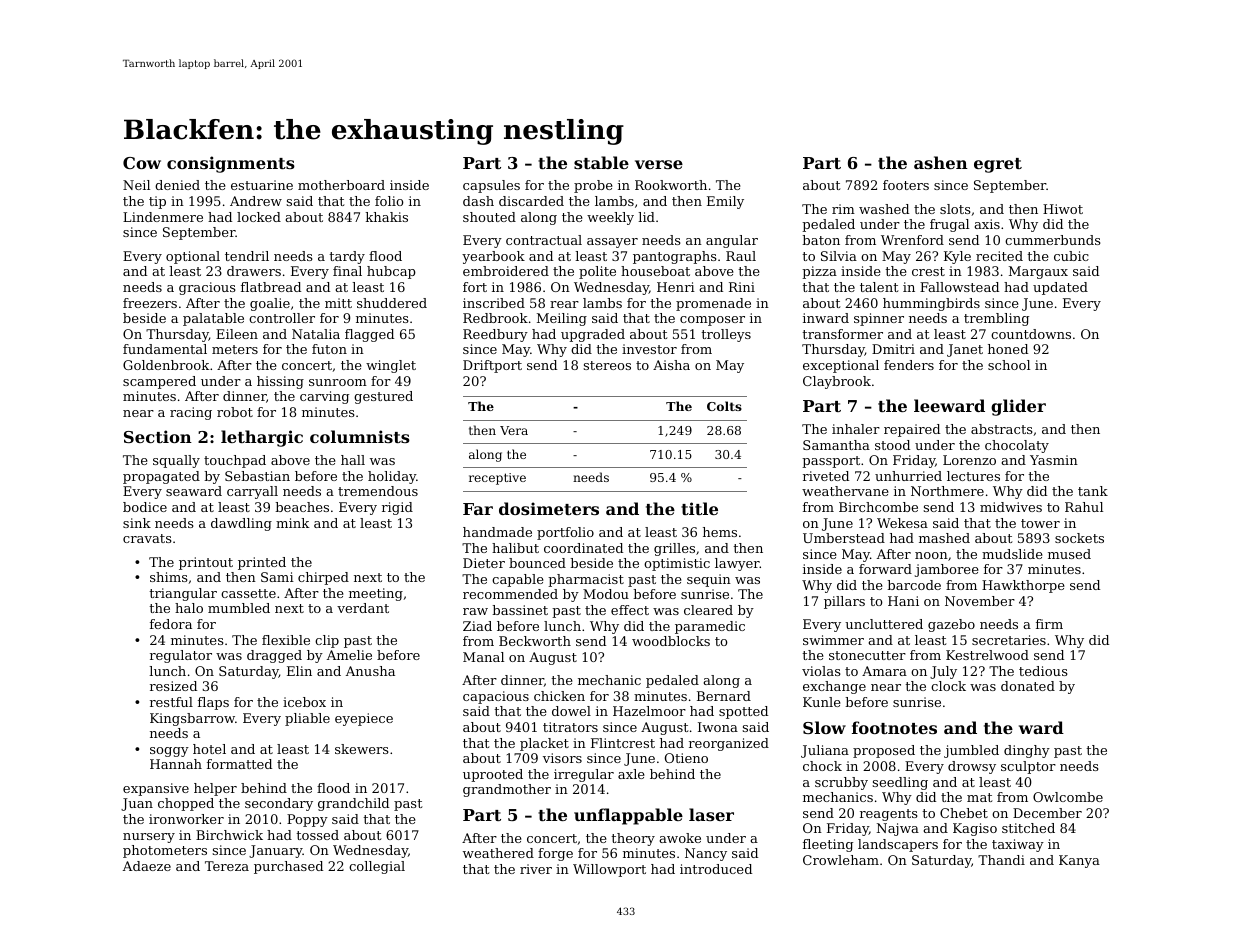 The height and width of the screenshot is (952, 1233). What do you see at coordinates (712, 321) in the screenshot?
I see `composer` at bounding box center [712, 321].
